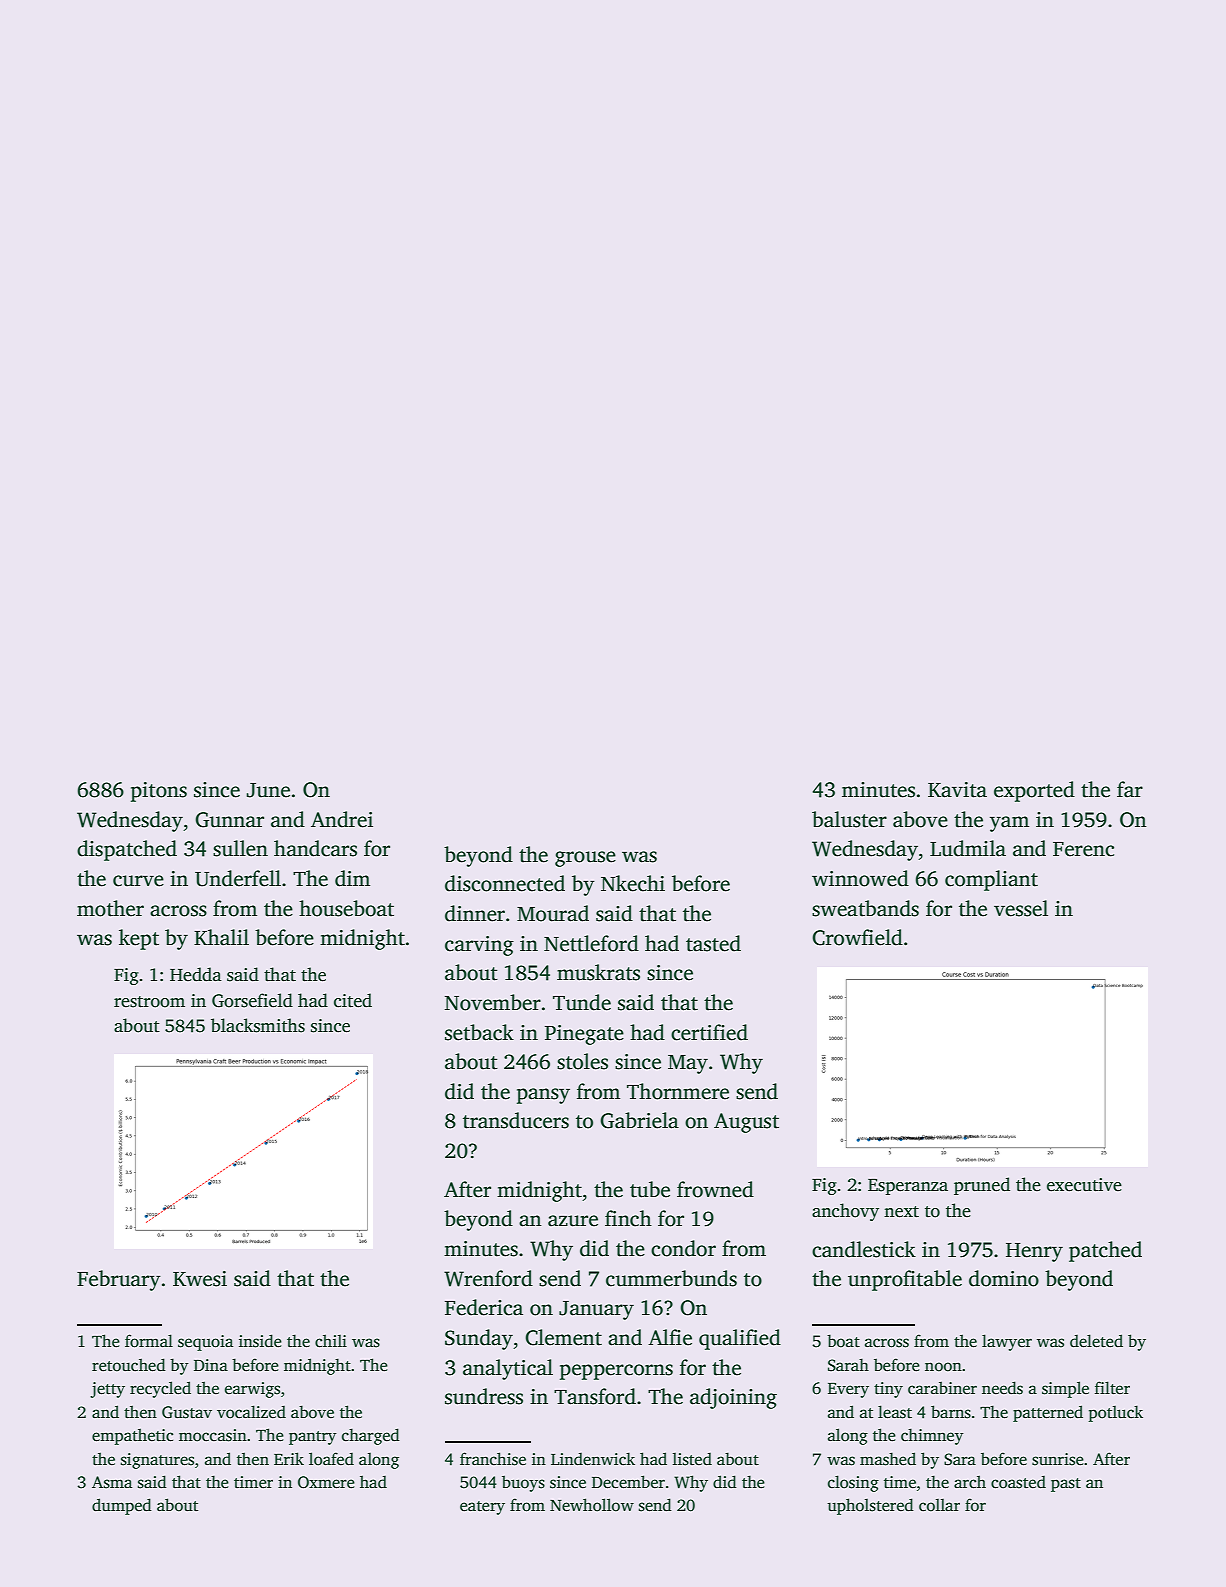 This document has width=1226, height=1587. I want to click on dumped, so click(122, 1506).
